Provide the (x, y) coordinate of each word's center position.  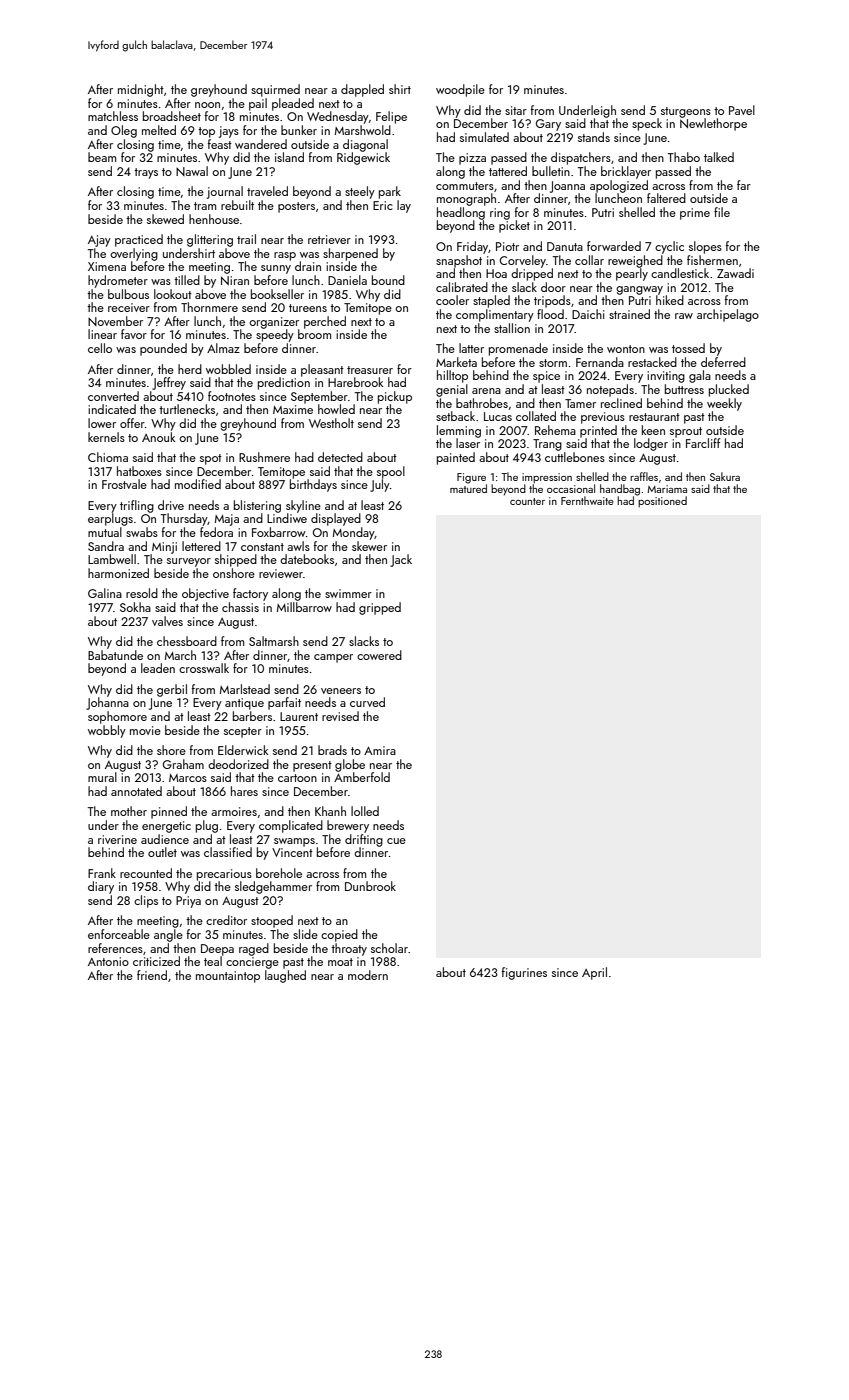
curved (367, 702)
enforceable (119, 934)
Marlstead (245, 689)
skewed (165, 219)
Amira (380, 750)
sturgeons (686, 112)
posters (296, 207)
